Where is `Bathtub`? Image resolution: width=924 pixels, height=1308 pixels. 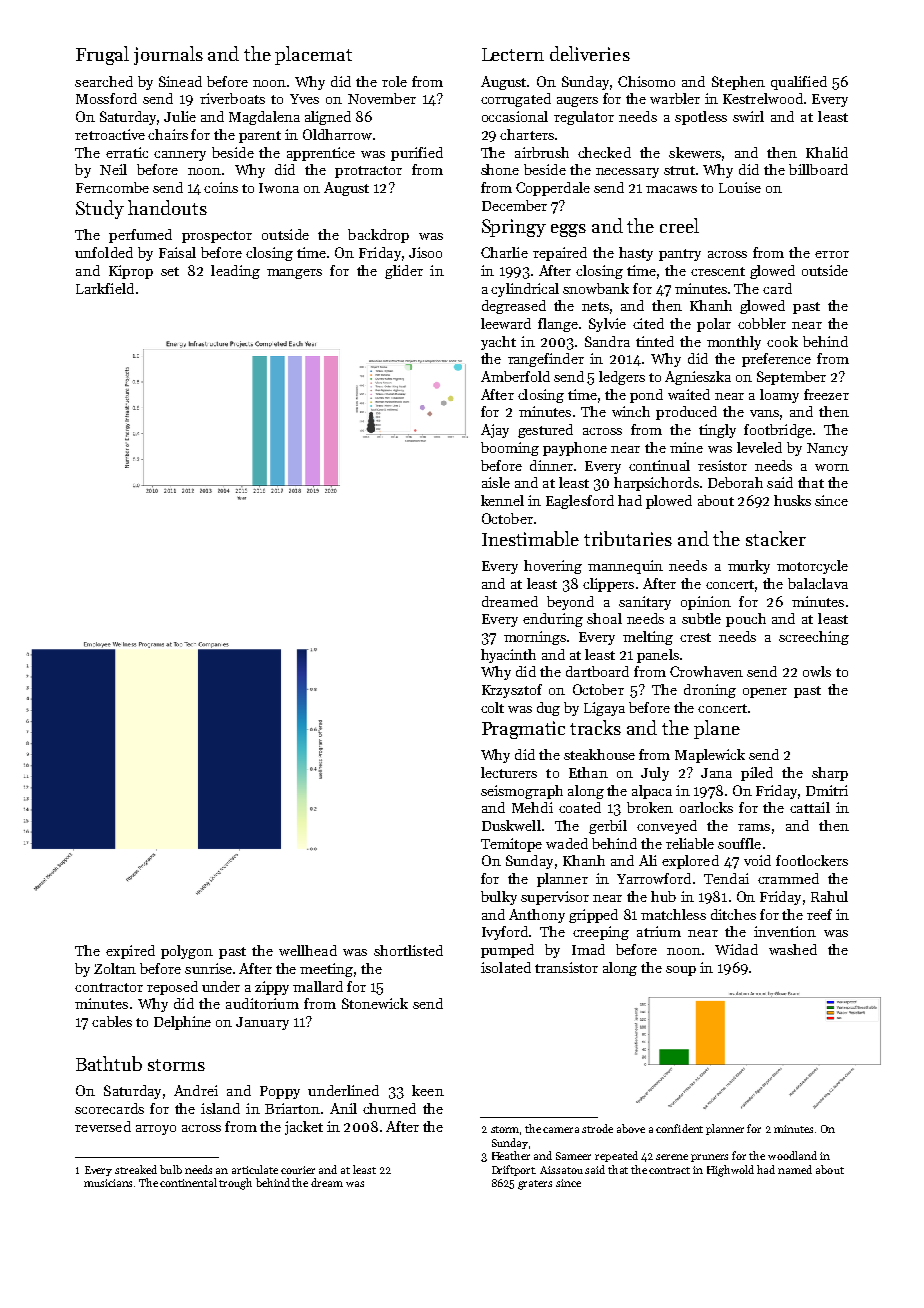 Bathtub is located at coordinates (109, 1063).
